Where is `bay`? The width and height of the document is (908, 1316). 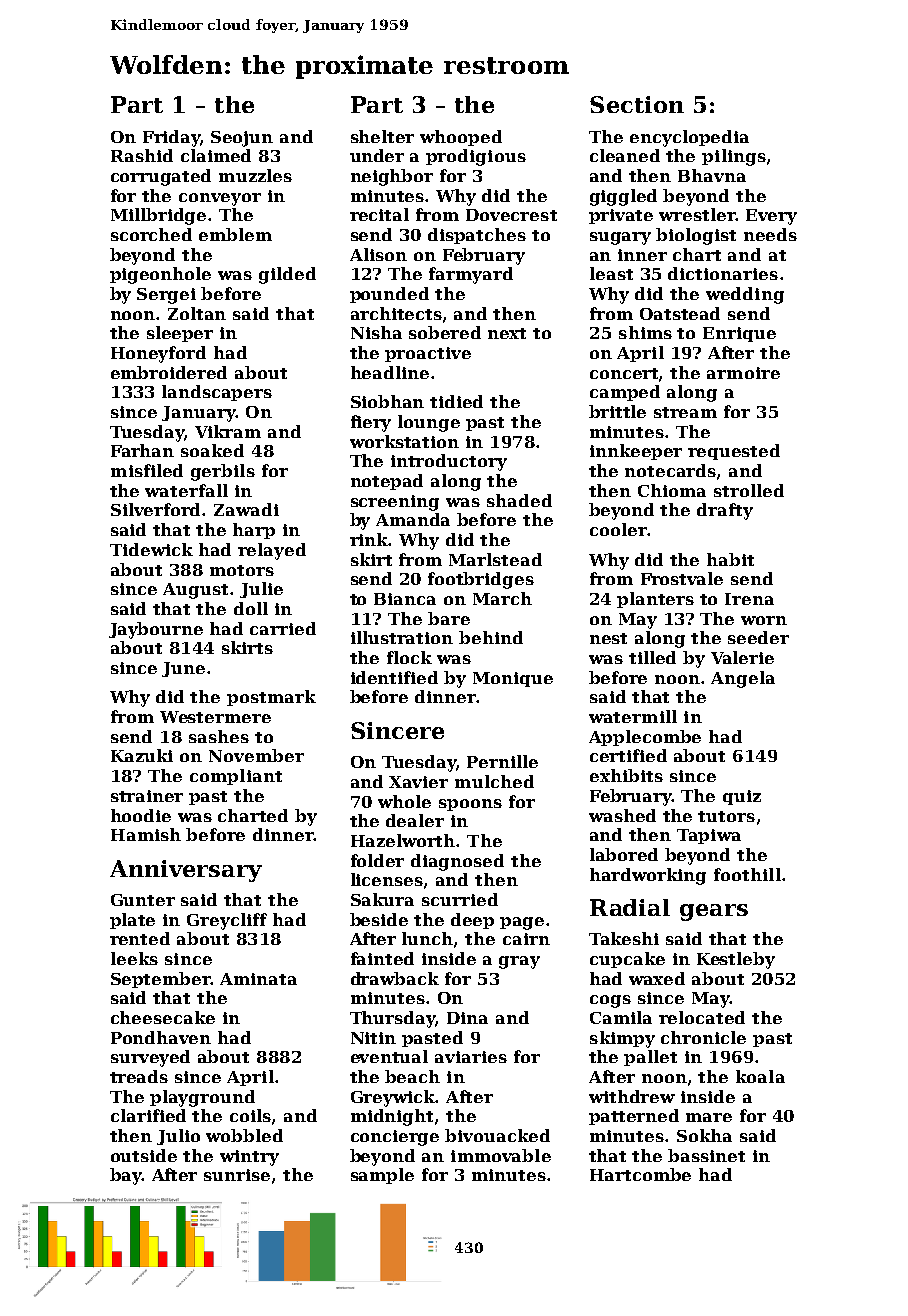
bay is located at coordinates (126, 1176).
